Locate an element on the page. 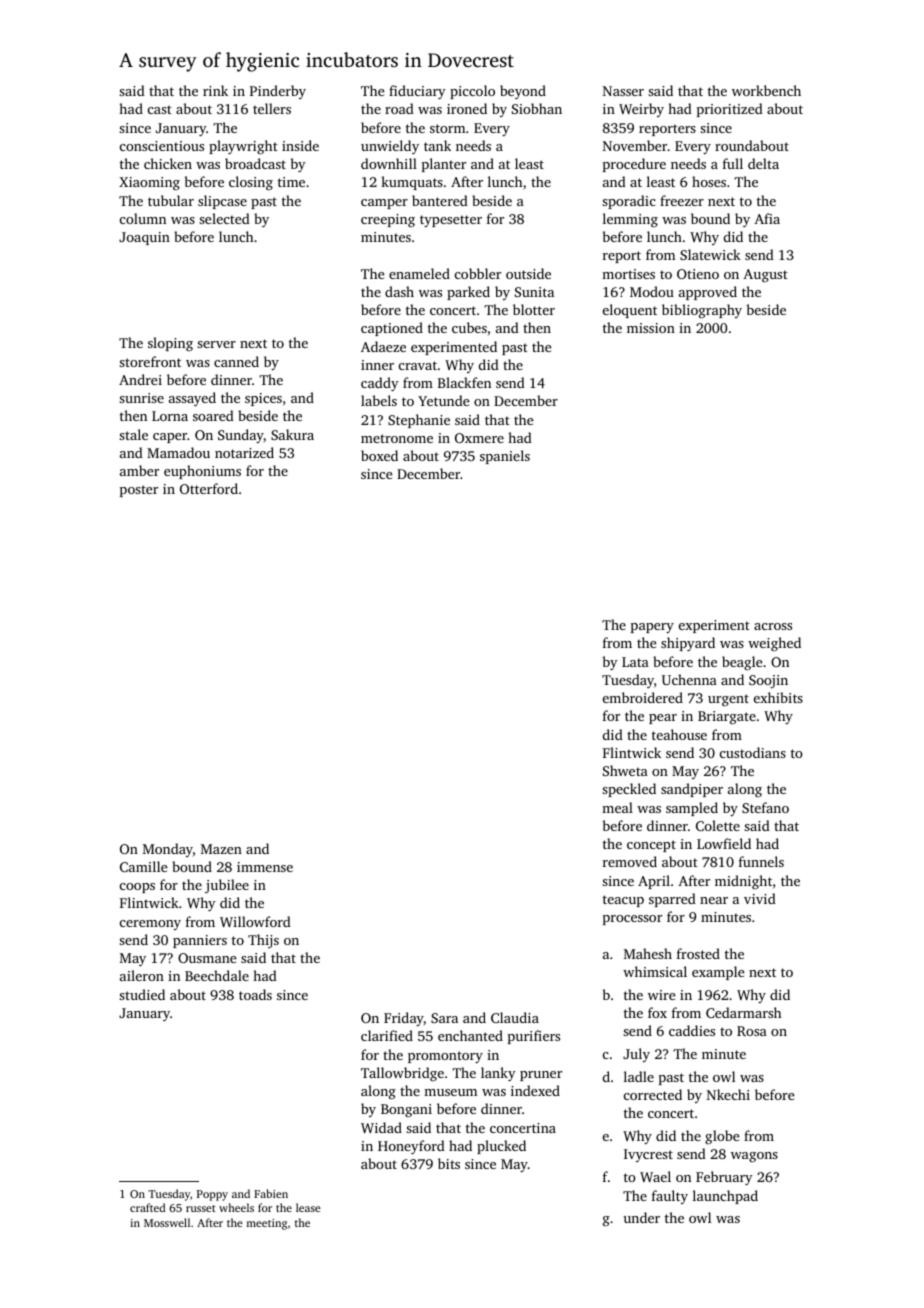 The height and width of the document is (1308, 924). meeting is located at coordinates (267, 1224).
